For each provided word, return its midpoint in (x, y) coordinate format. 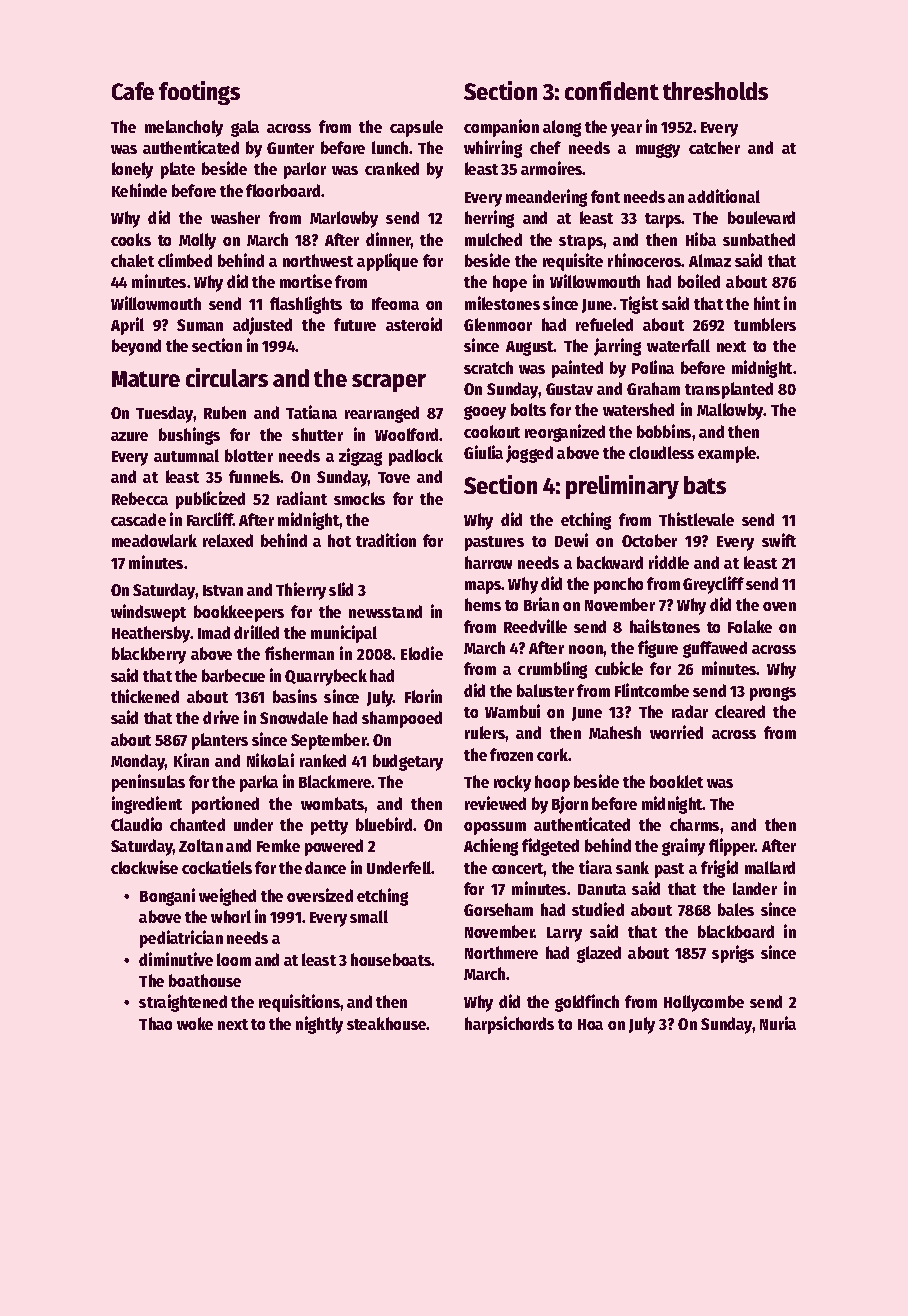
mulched (493, 239)
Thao (155, 1023)
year (626, 130)
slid (341, 589)
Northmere (501, 952)
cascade (138, 519)
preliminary (622, 487)
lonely (132, 170)
